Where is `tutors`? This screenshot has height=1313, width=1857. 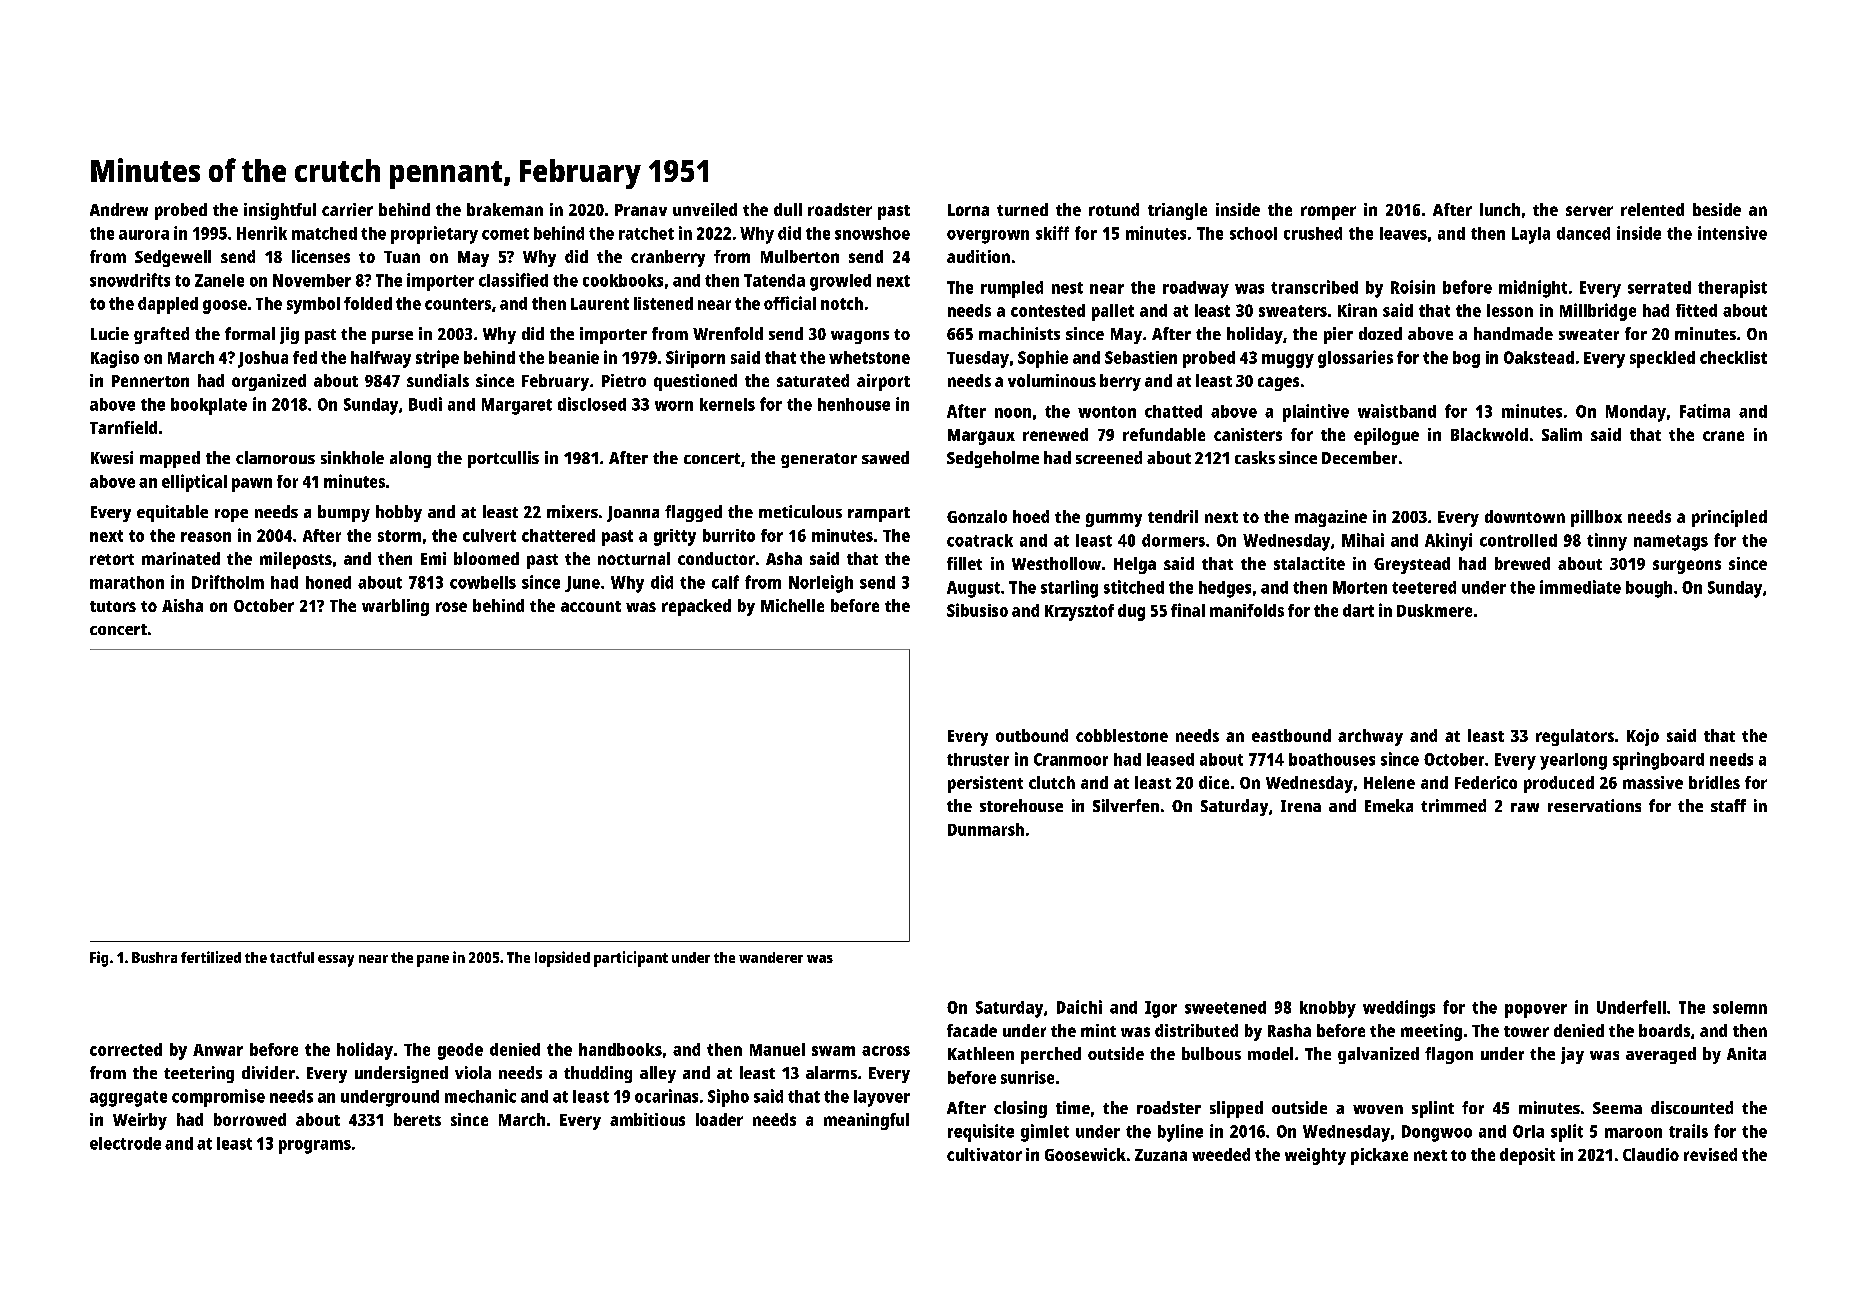
tutors is located at coordinates (113, 606).
